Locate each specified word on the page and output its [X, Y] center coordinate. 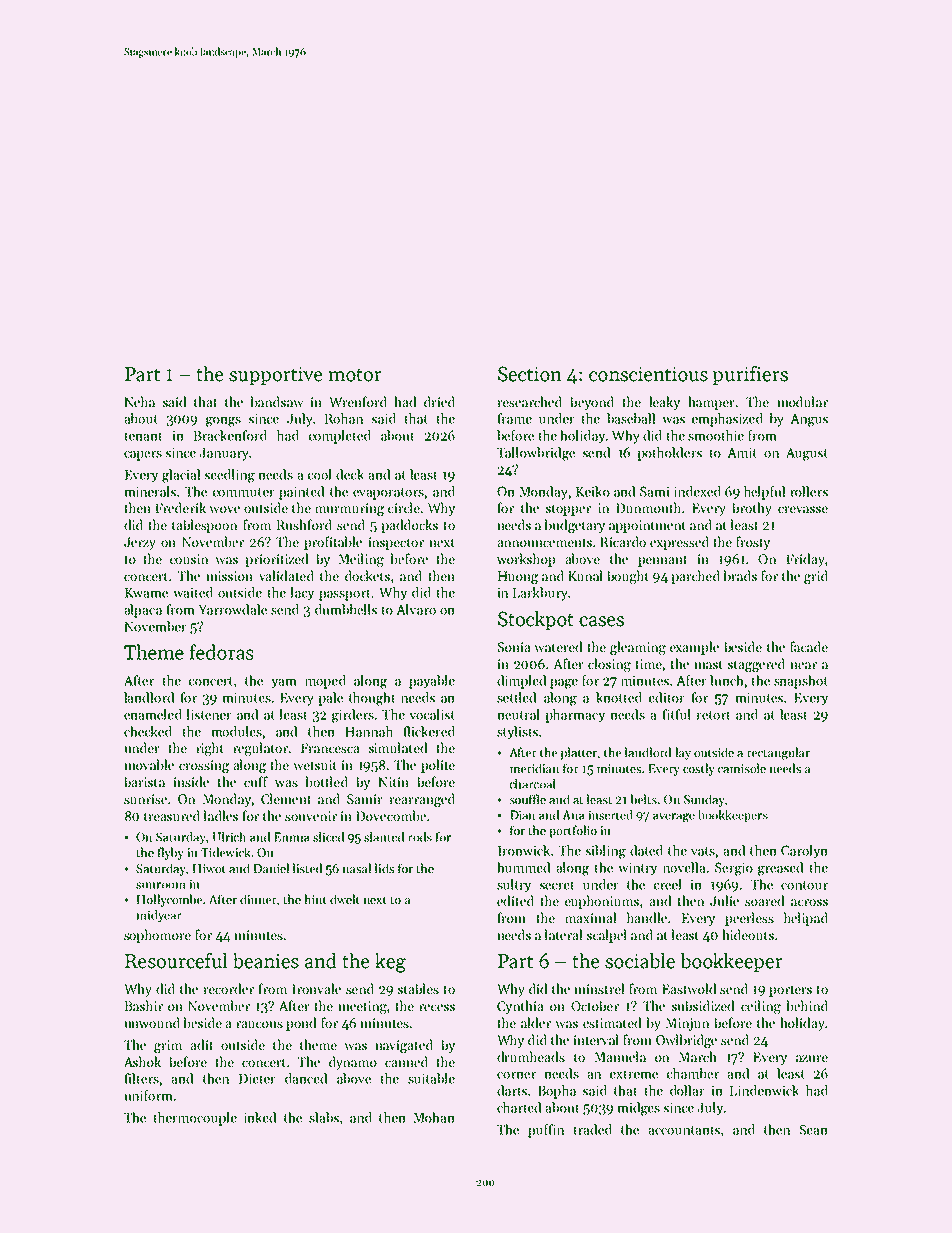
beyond [592, 403]
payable [432, 682]
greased [780, 869]
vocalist [432, 714]
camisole [742, 768]
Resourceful [176, 961]
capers [143, 456]
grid [816, 577]
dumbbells [346, 609]
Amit [742, 453]
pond [301, 1024]
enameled [153, 714]
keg [390, 963]
